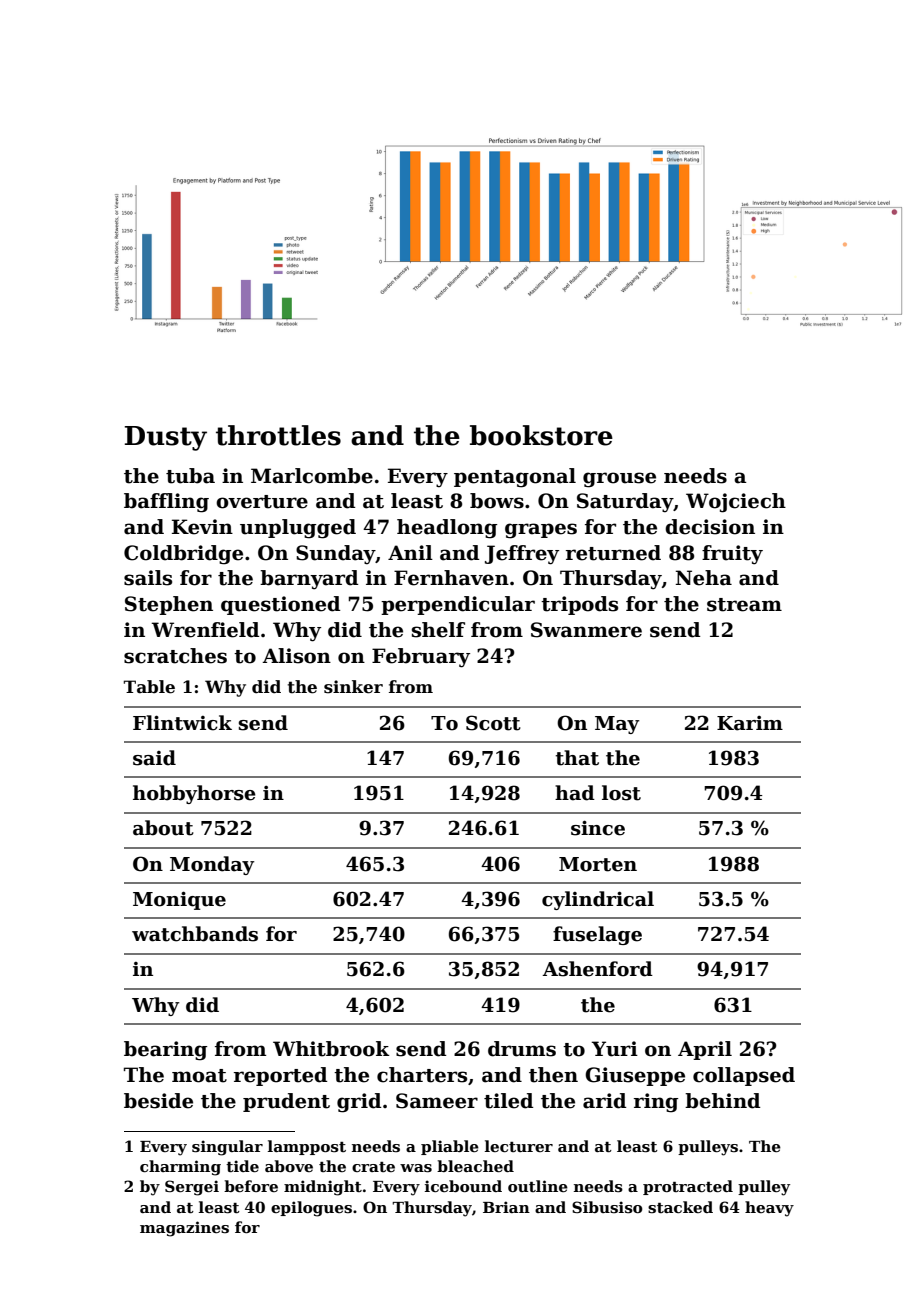  What do you see at coordinates (194, 794) in the image?
I see `hobbyhorse` at bounding box center [194, 794].
